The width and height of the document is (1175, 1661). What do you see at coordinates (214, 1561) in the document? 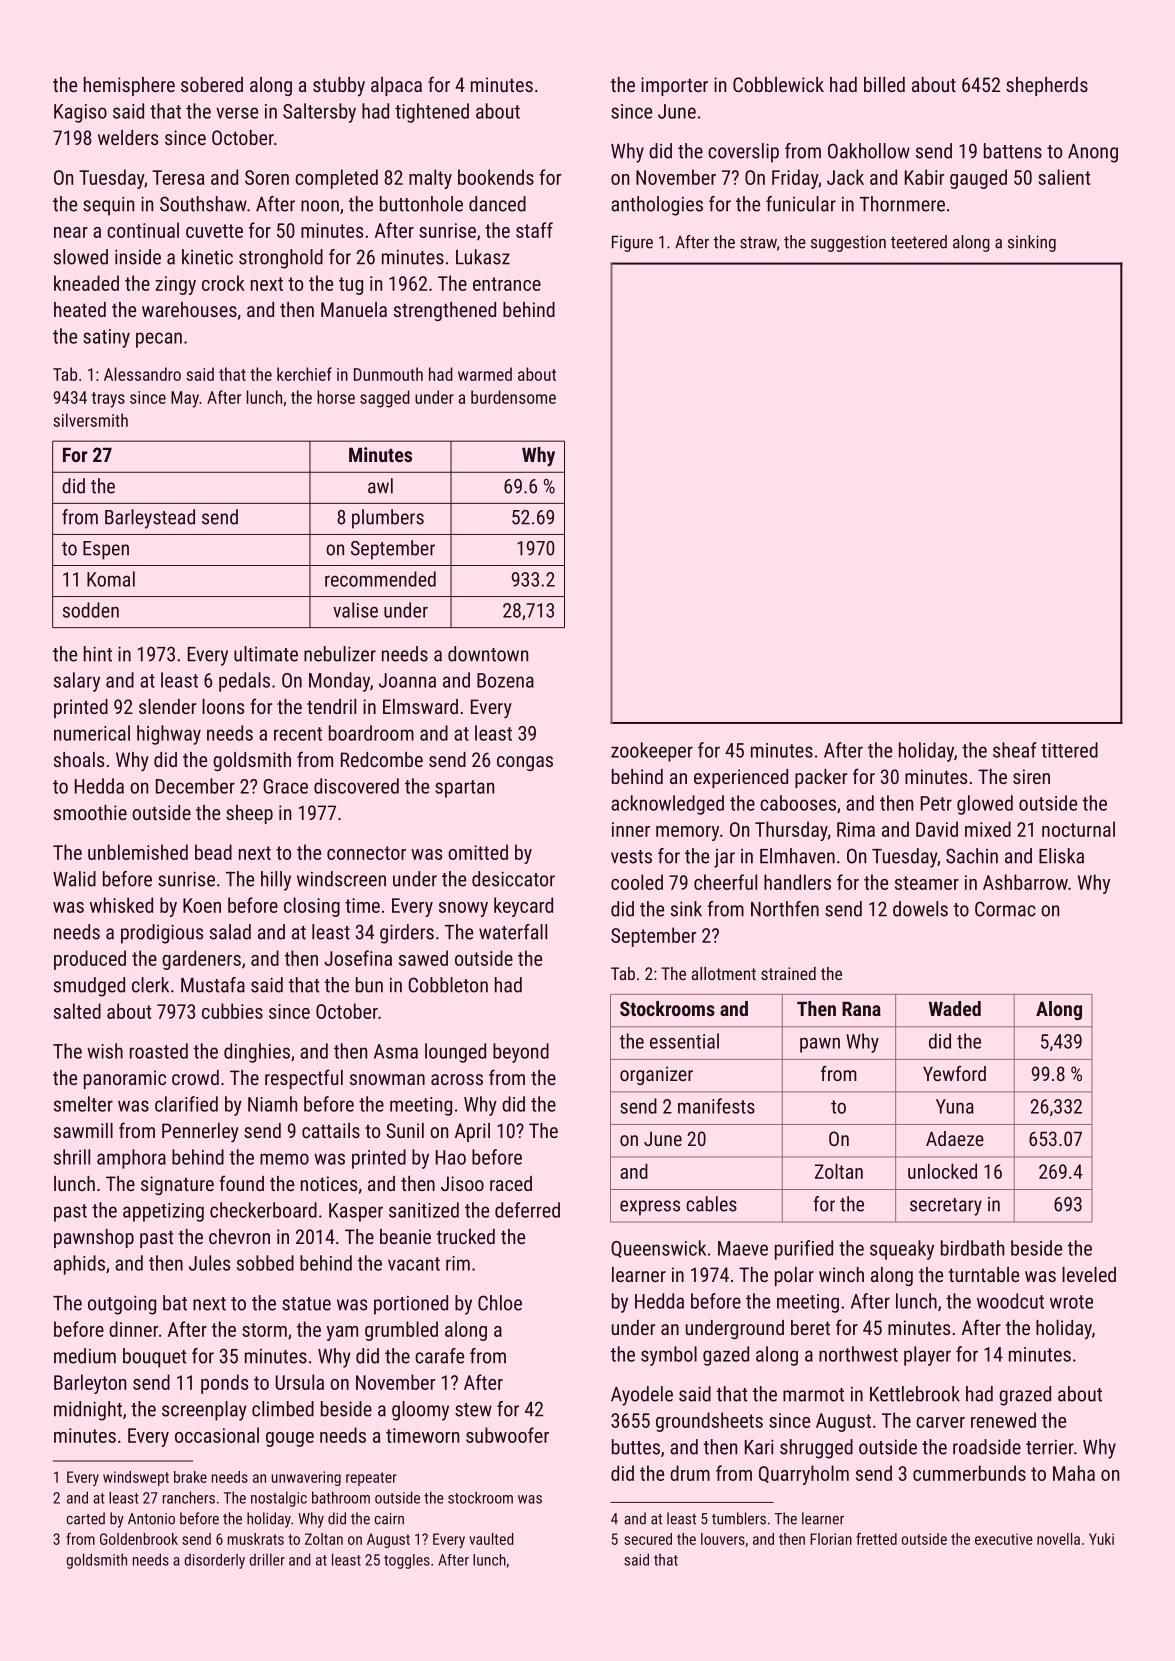
I see `disorderly` at bounding box center [214, 1561].
